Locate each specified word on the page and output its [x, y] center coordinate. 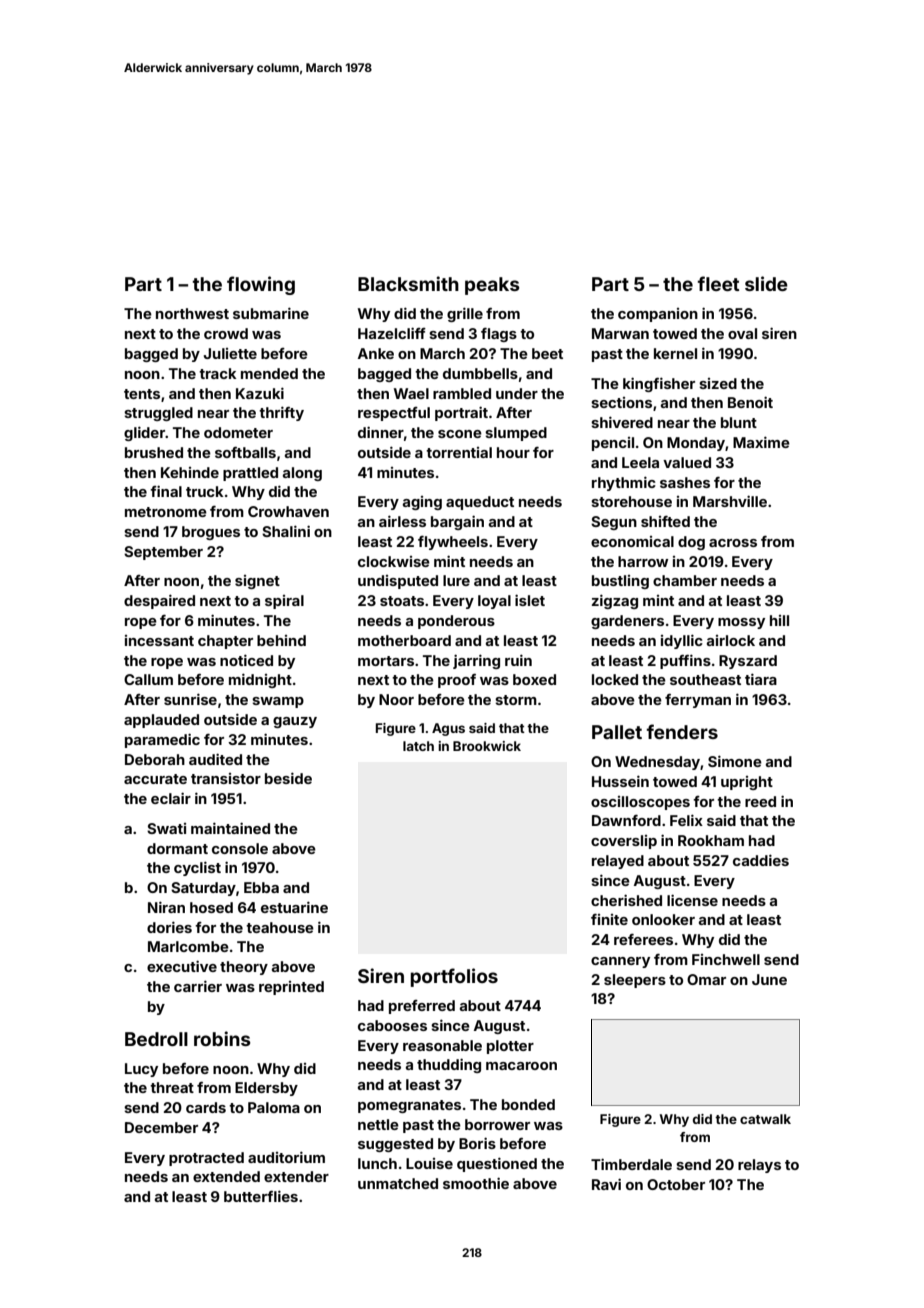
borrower [497, 1124]
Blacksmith [408, 283]
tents [142, 394]
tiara [761, 679]
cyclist [197, 868]
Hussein [620, 781]
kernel [675, 353]
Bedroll [156, 1039]
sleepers [635, 981]
